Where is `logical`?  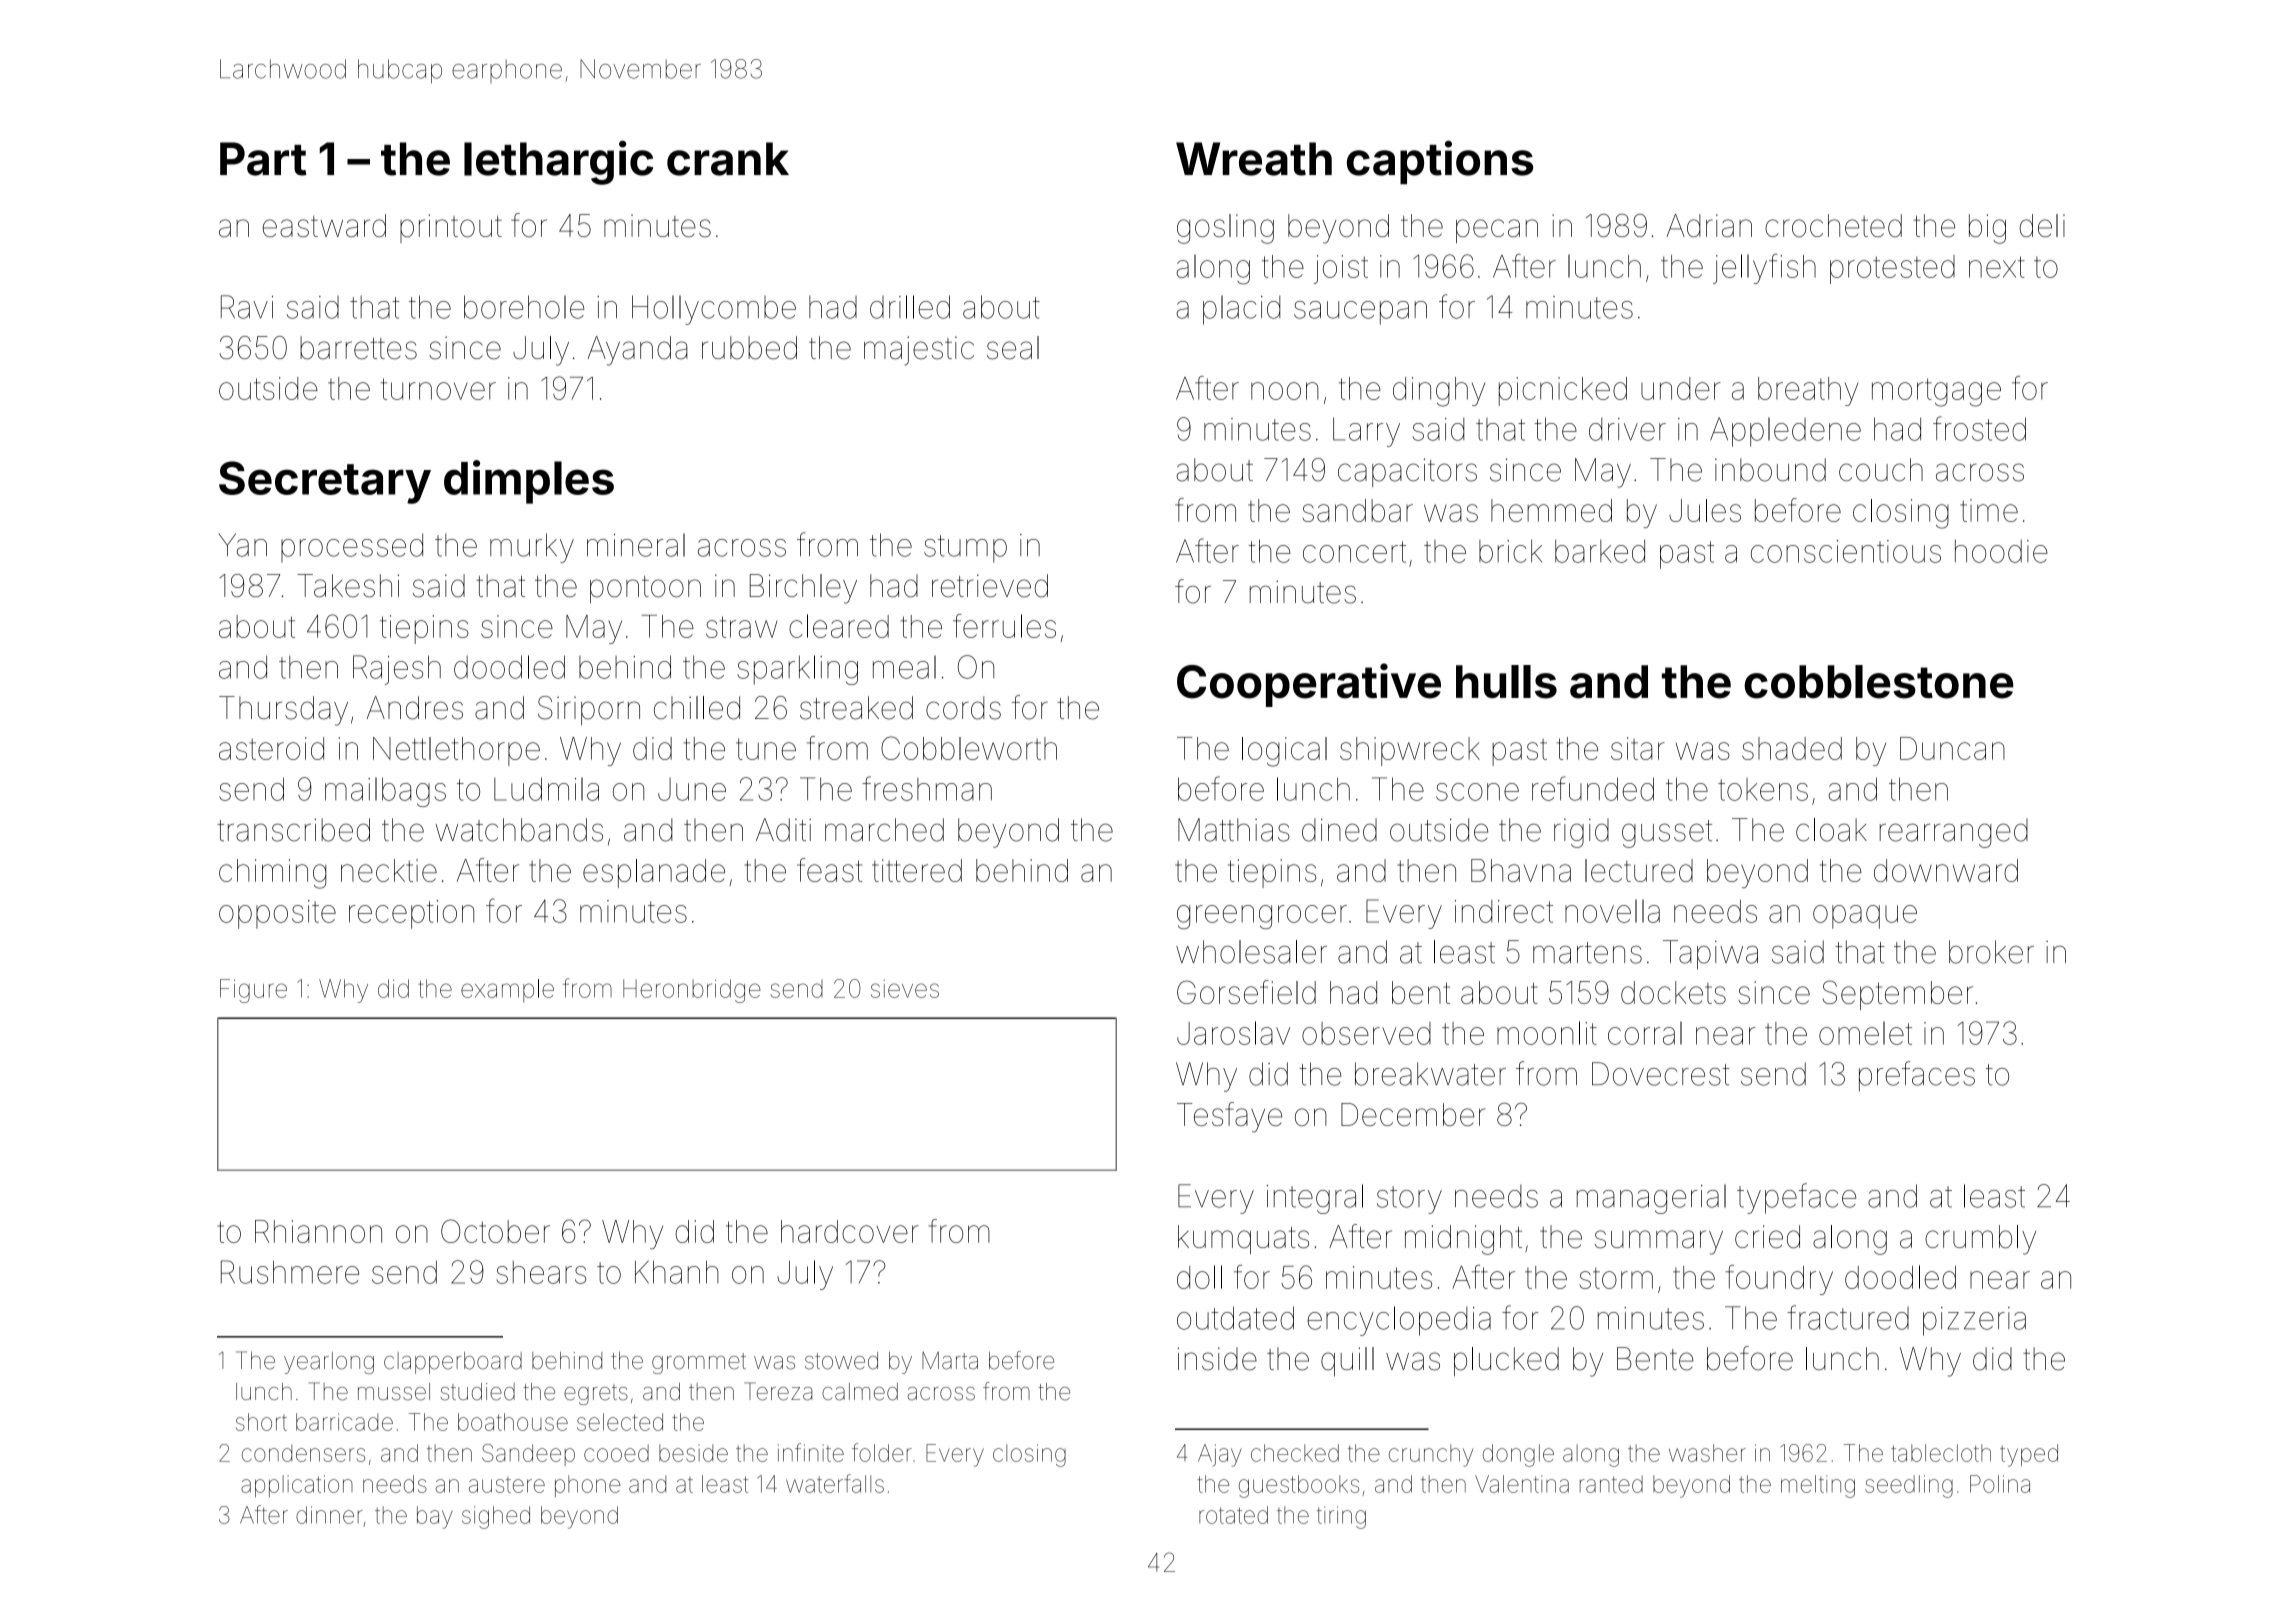
logical is located at coordinates (1284, 752).
